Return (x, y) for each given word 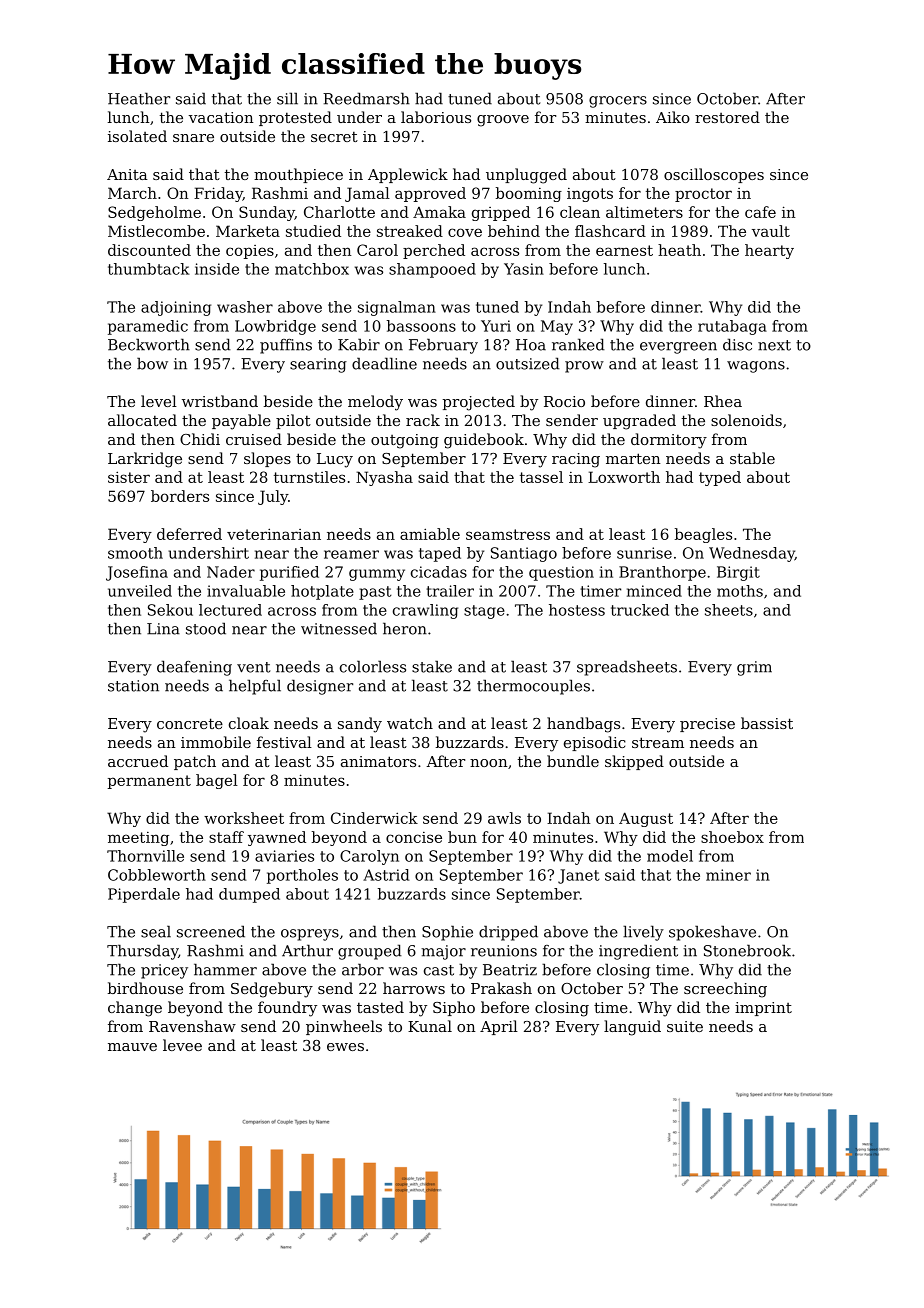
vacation (221, 117)
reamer (351, 554)
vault (771, 231)
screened (211, 931)
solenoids (746, 420)
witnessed (339, 628)
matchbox (312, 269)
